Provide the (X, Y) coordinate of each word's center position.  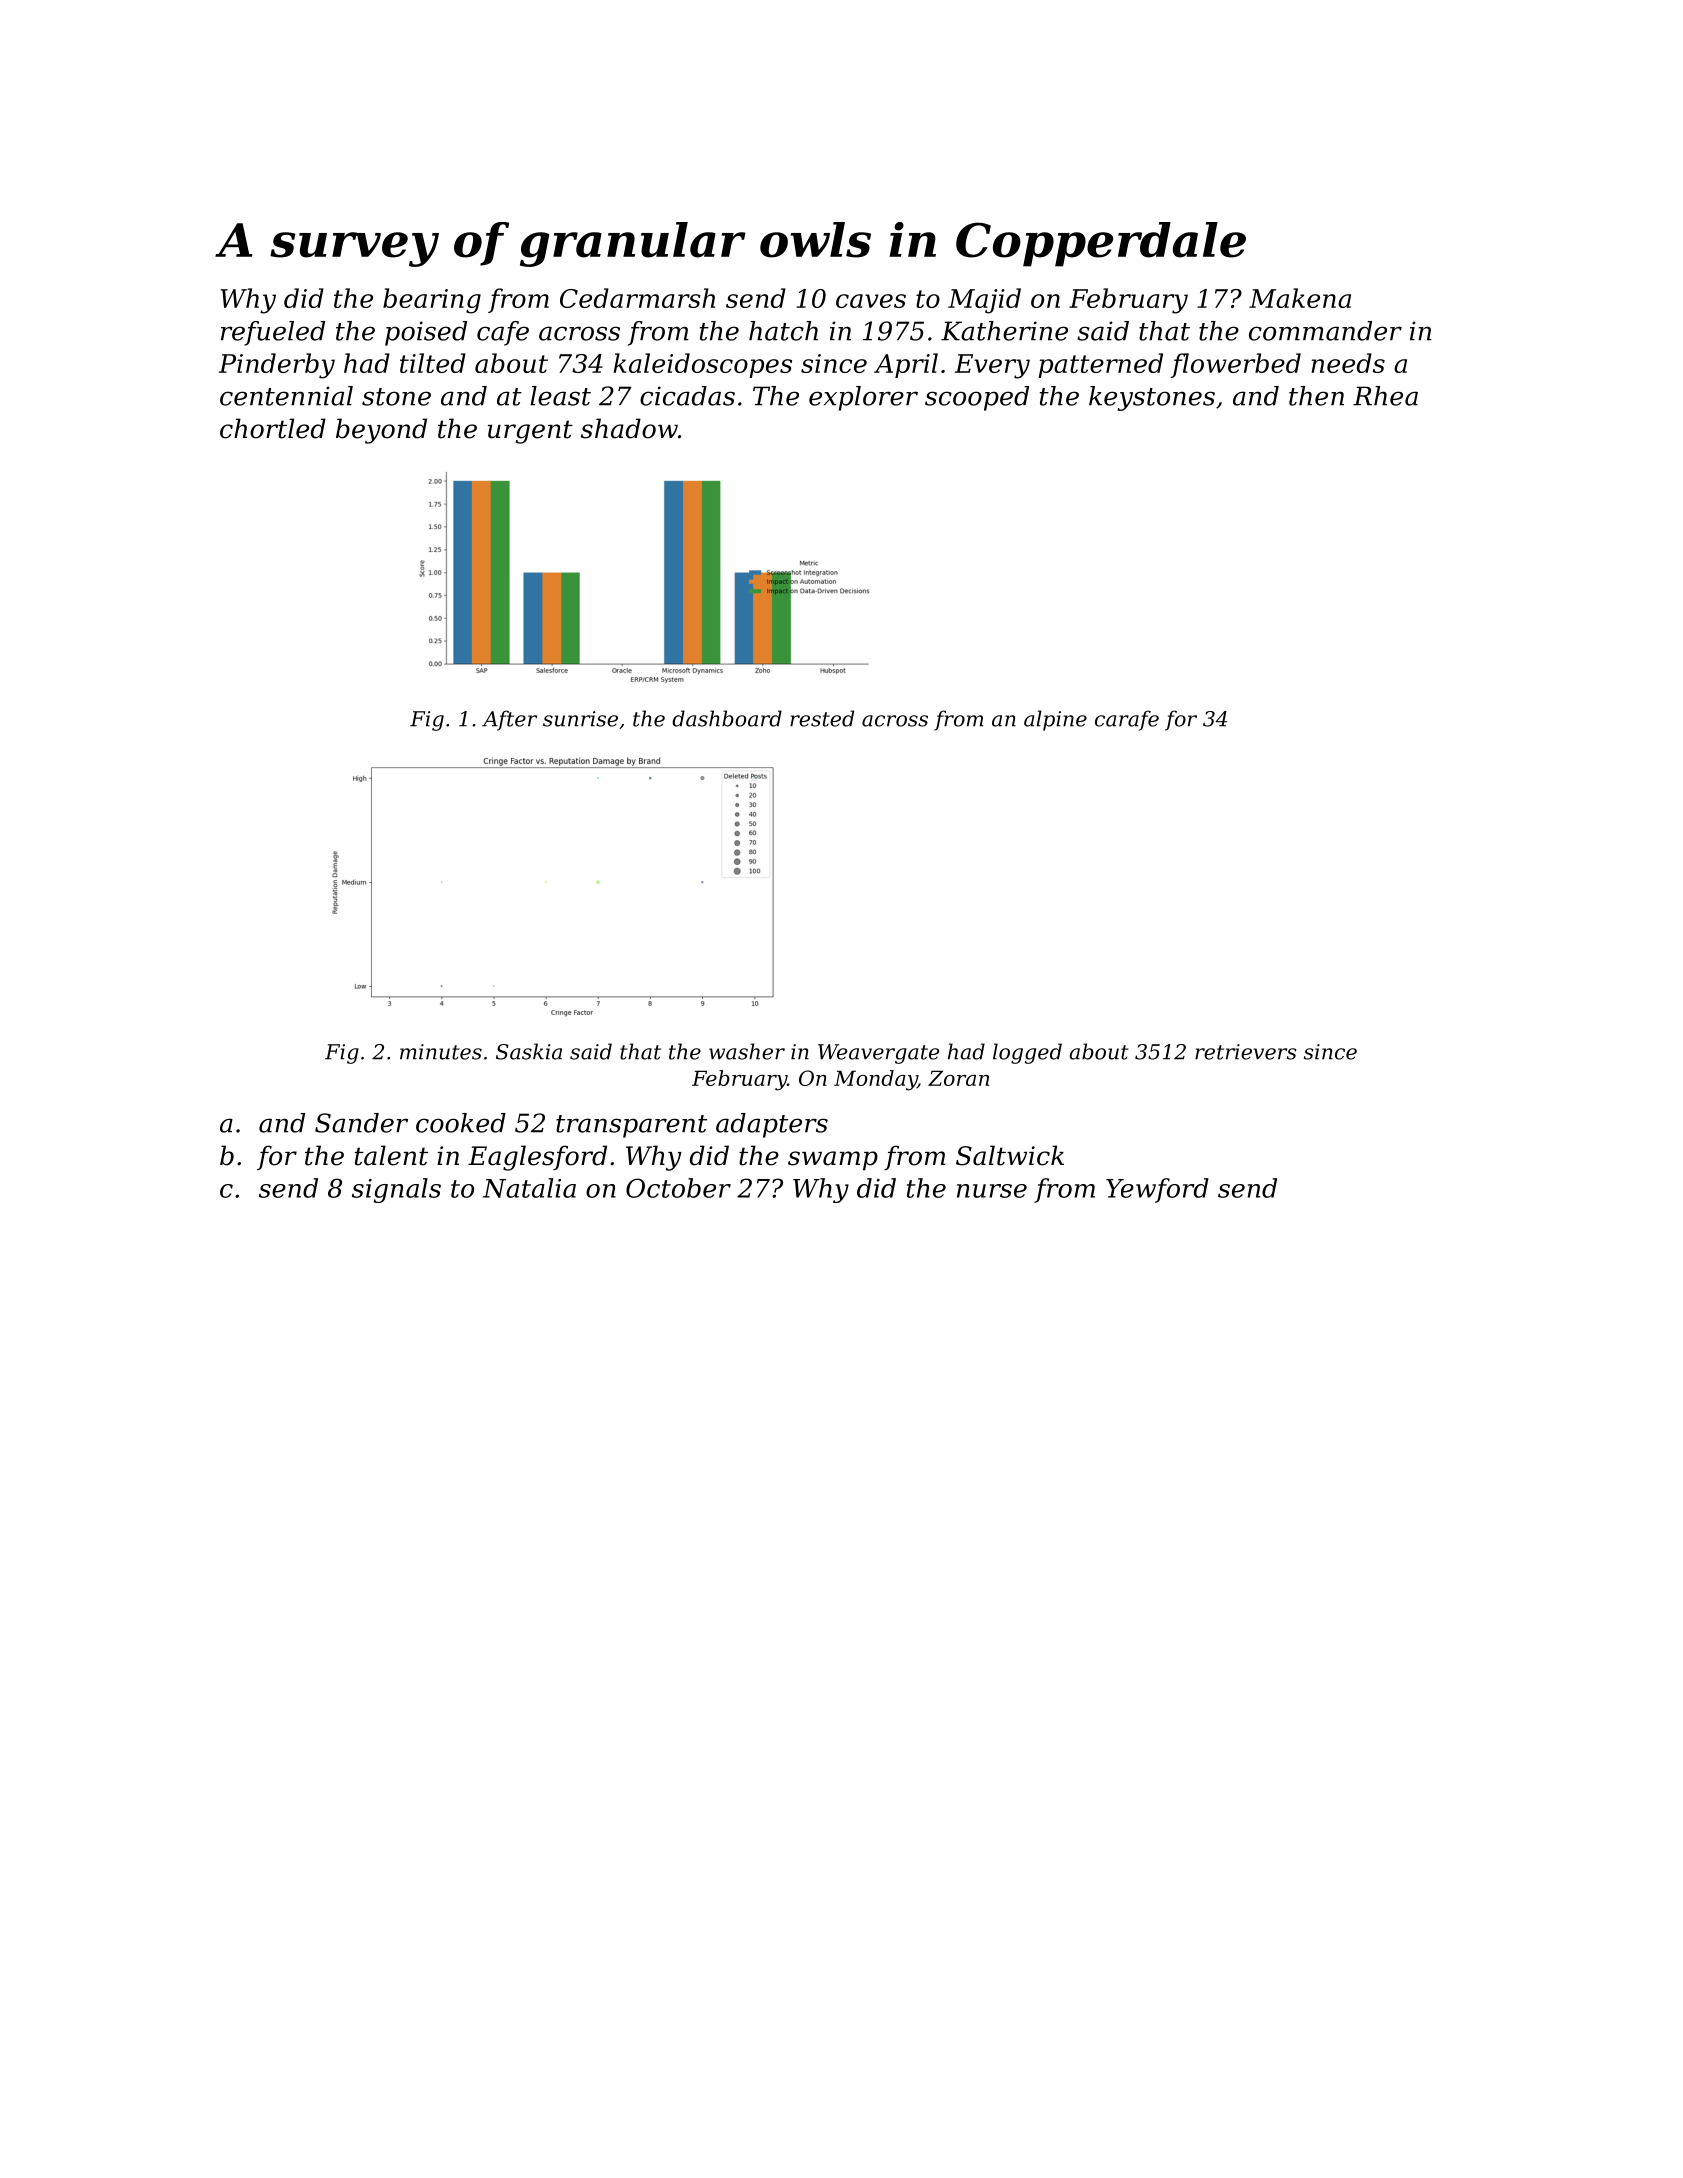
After (509, 720)
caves (871, 301)
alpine (1055, 720)
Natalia (529, 1188)
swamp (833, 1161)
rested (822, 718)
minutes (441, 1052)
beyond (381, 431)
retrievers (1246, 1052)
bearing (432, 301)
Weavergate (878, 1054)
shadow (629, 428)
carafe (1127, 720)
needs (1348, 363)
